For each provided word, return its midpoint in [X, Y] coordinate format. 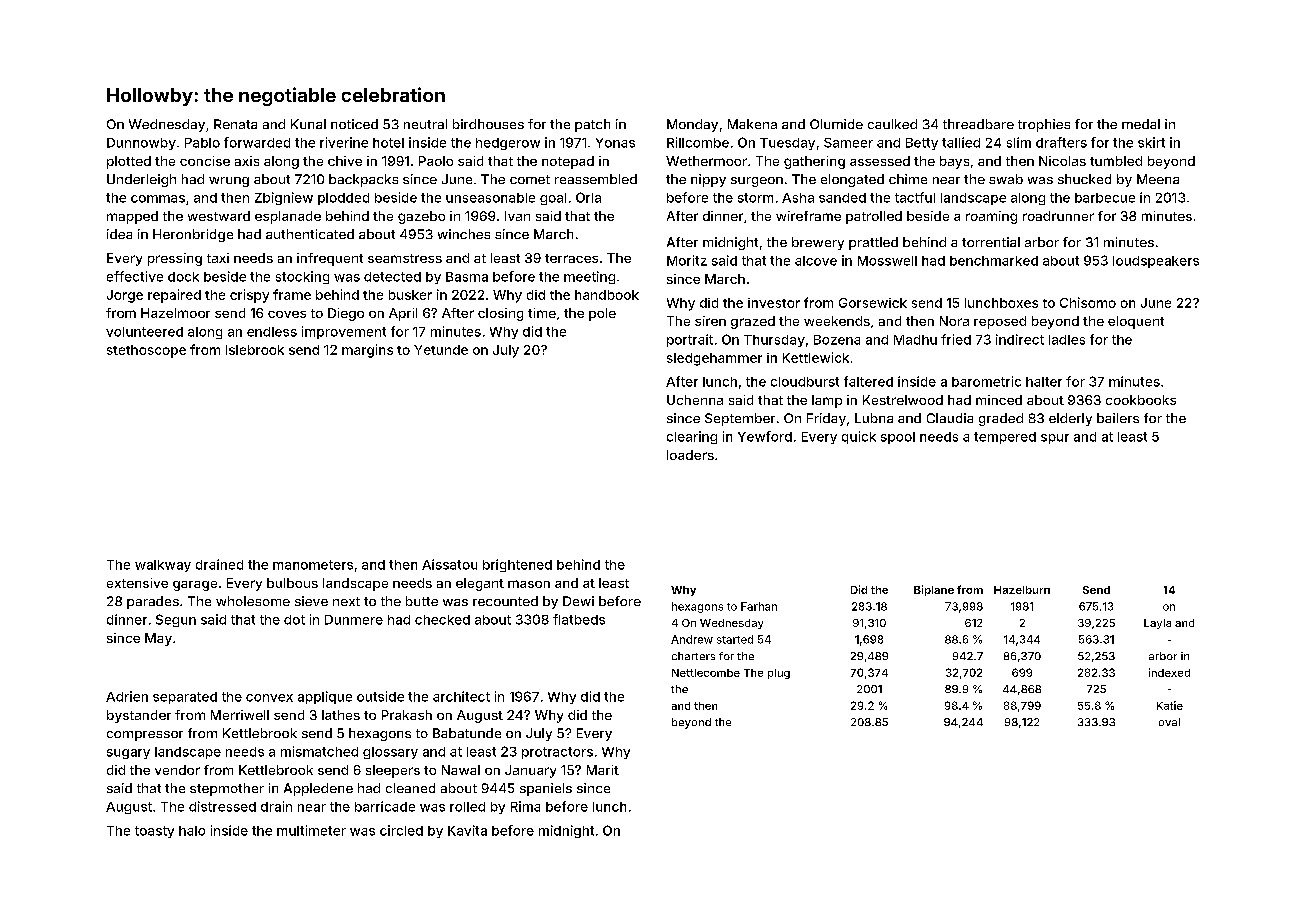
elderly [1070, 419]
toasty [154, 832]
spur [1055, 439]
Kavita [467, 830]
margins [367, 351]
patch [592, 125]
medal [1141, 124]
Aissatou [449, 564]
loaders [690, 455]
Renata [235, 124]
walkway [163, 566]
